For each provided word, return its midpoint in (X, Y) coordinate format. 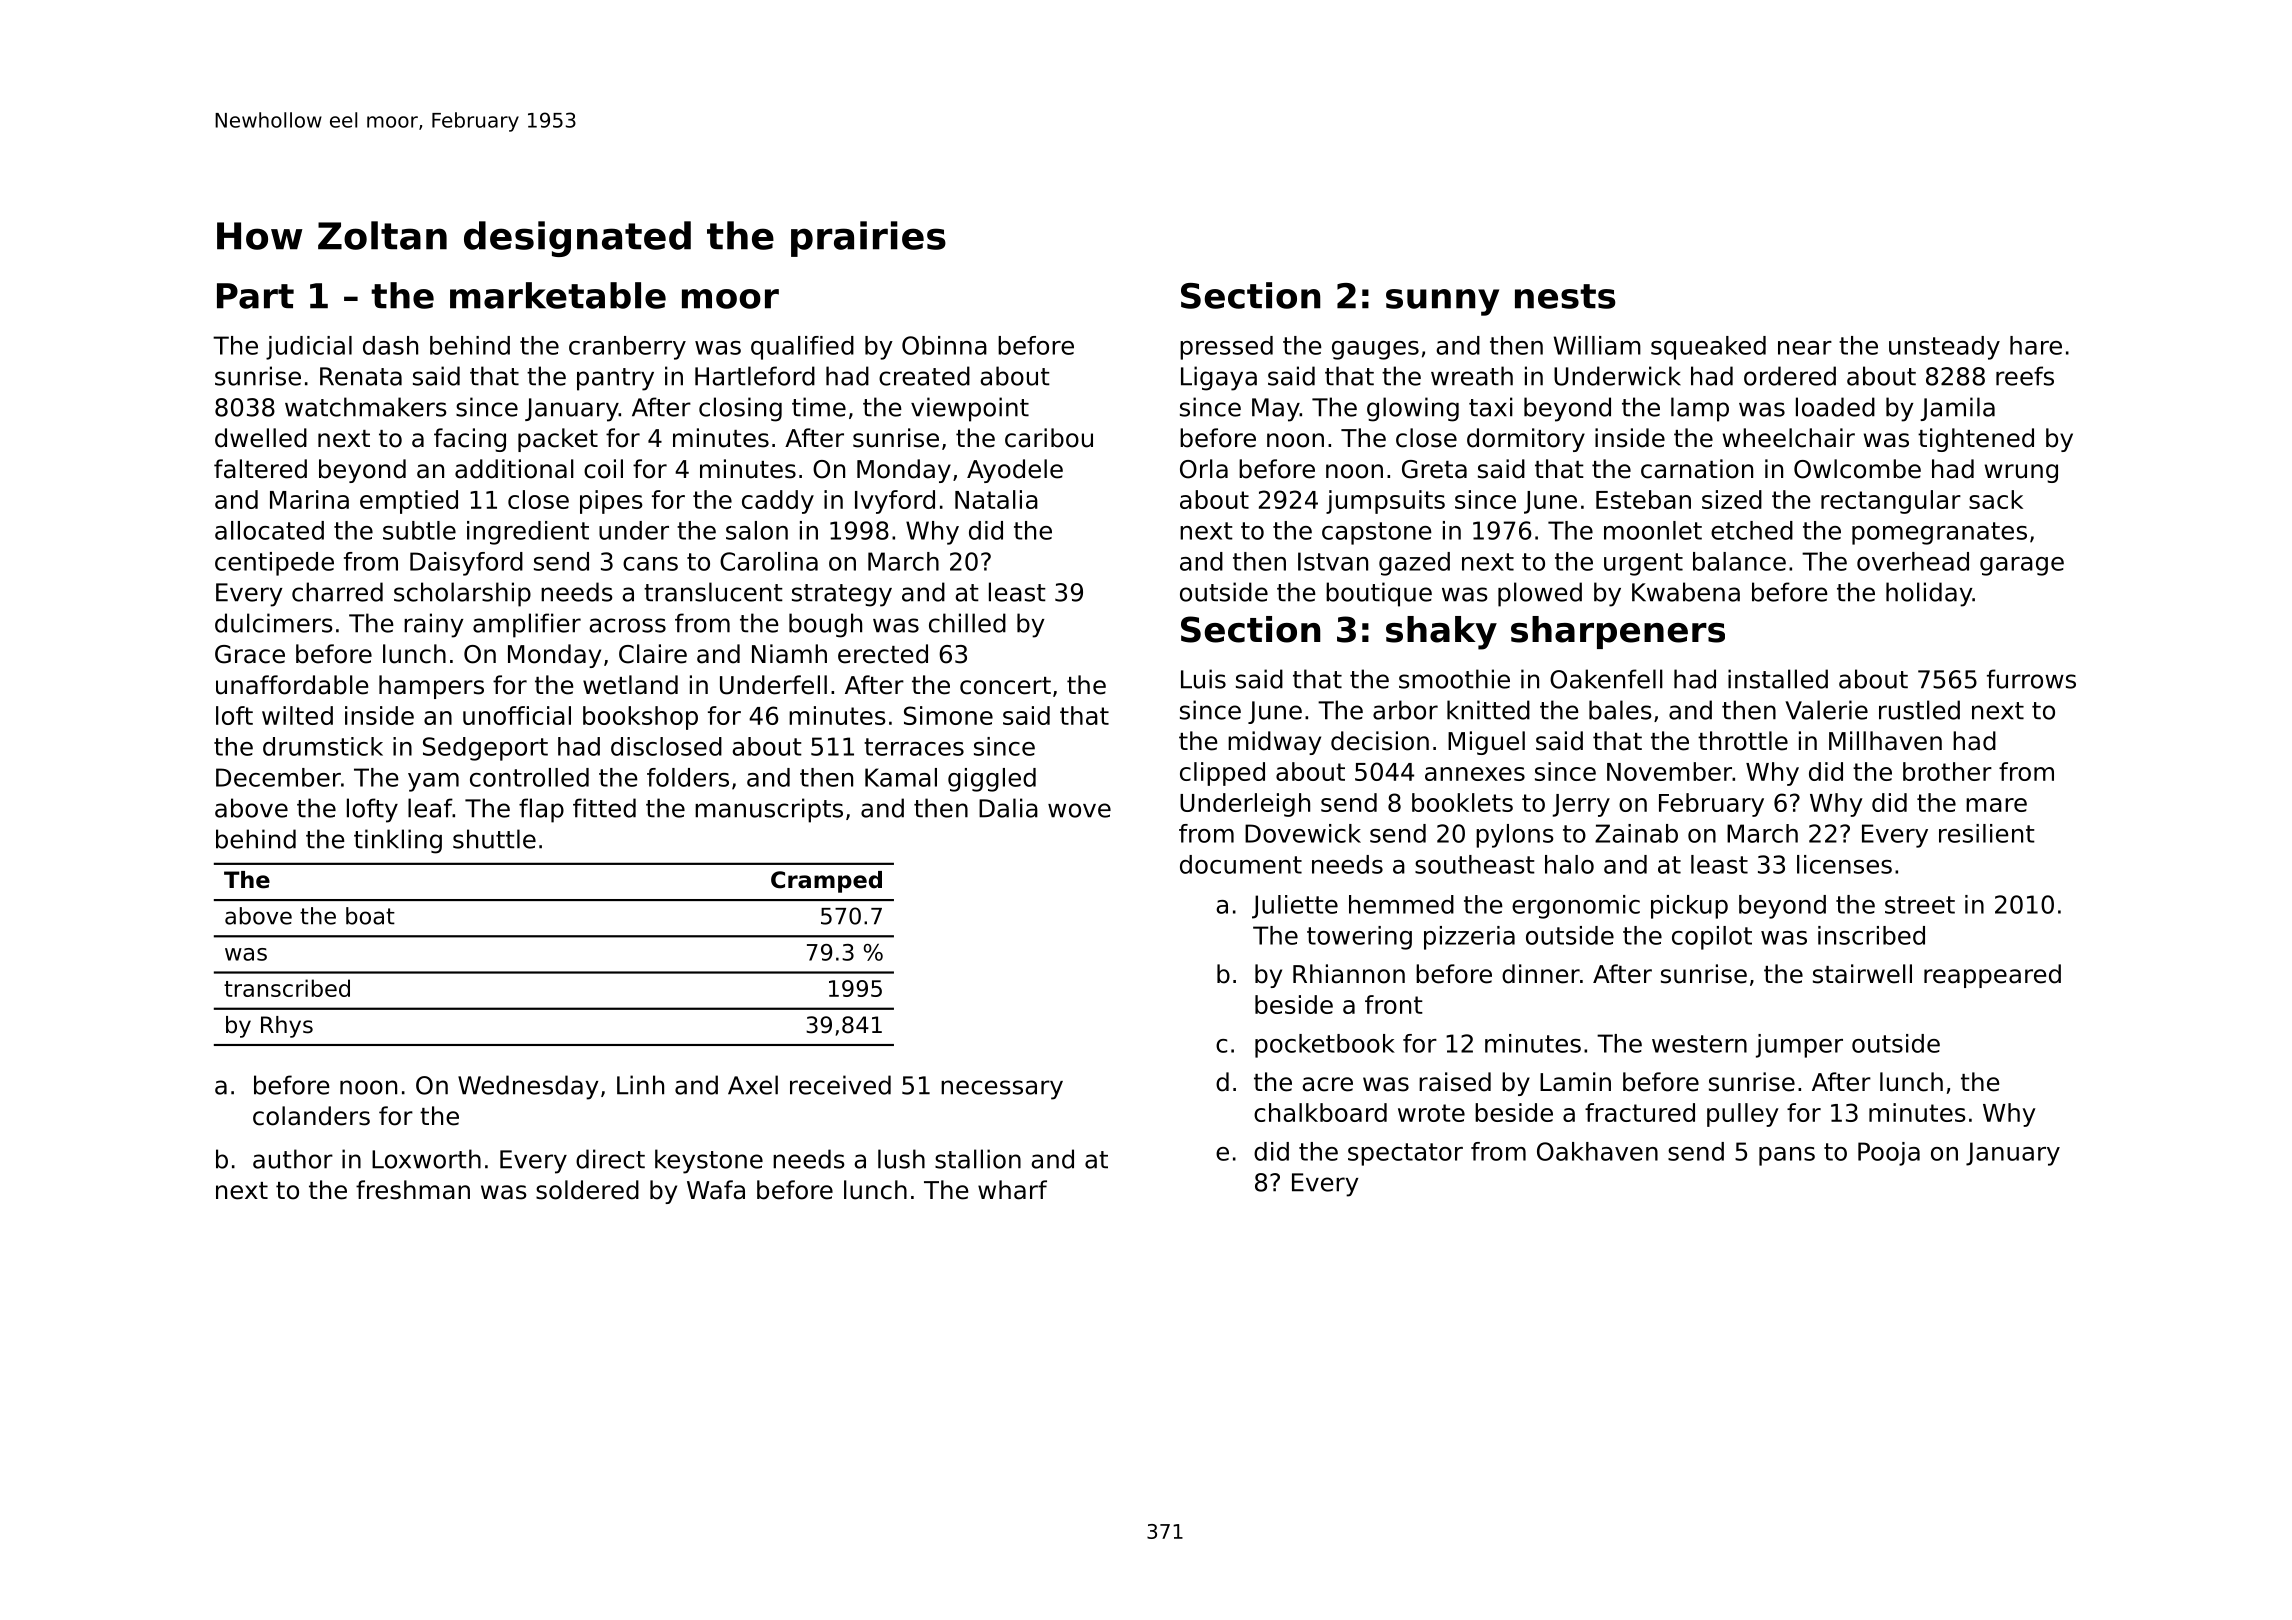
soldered (587, 1190)
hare (2036, 345)
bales (1620, 710)
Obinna (944, 345)
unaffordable (292, 685)
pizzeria (1469, 938)
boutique (1379, 594)
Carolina (769, 561)
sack (1996, 499)
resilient (1987, 833)
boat (370, 916)
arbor (1405, 710)
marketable (558, 295)
